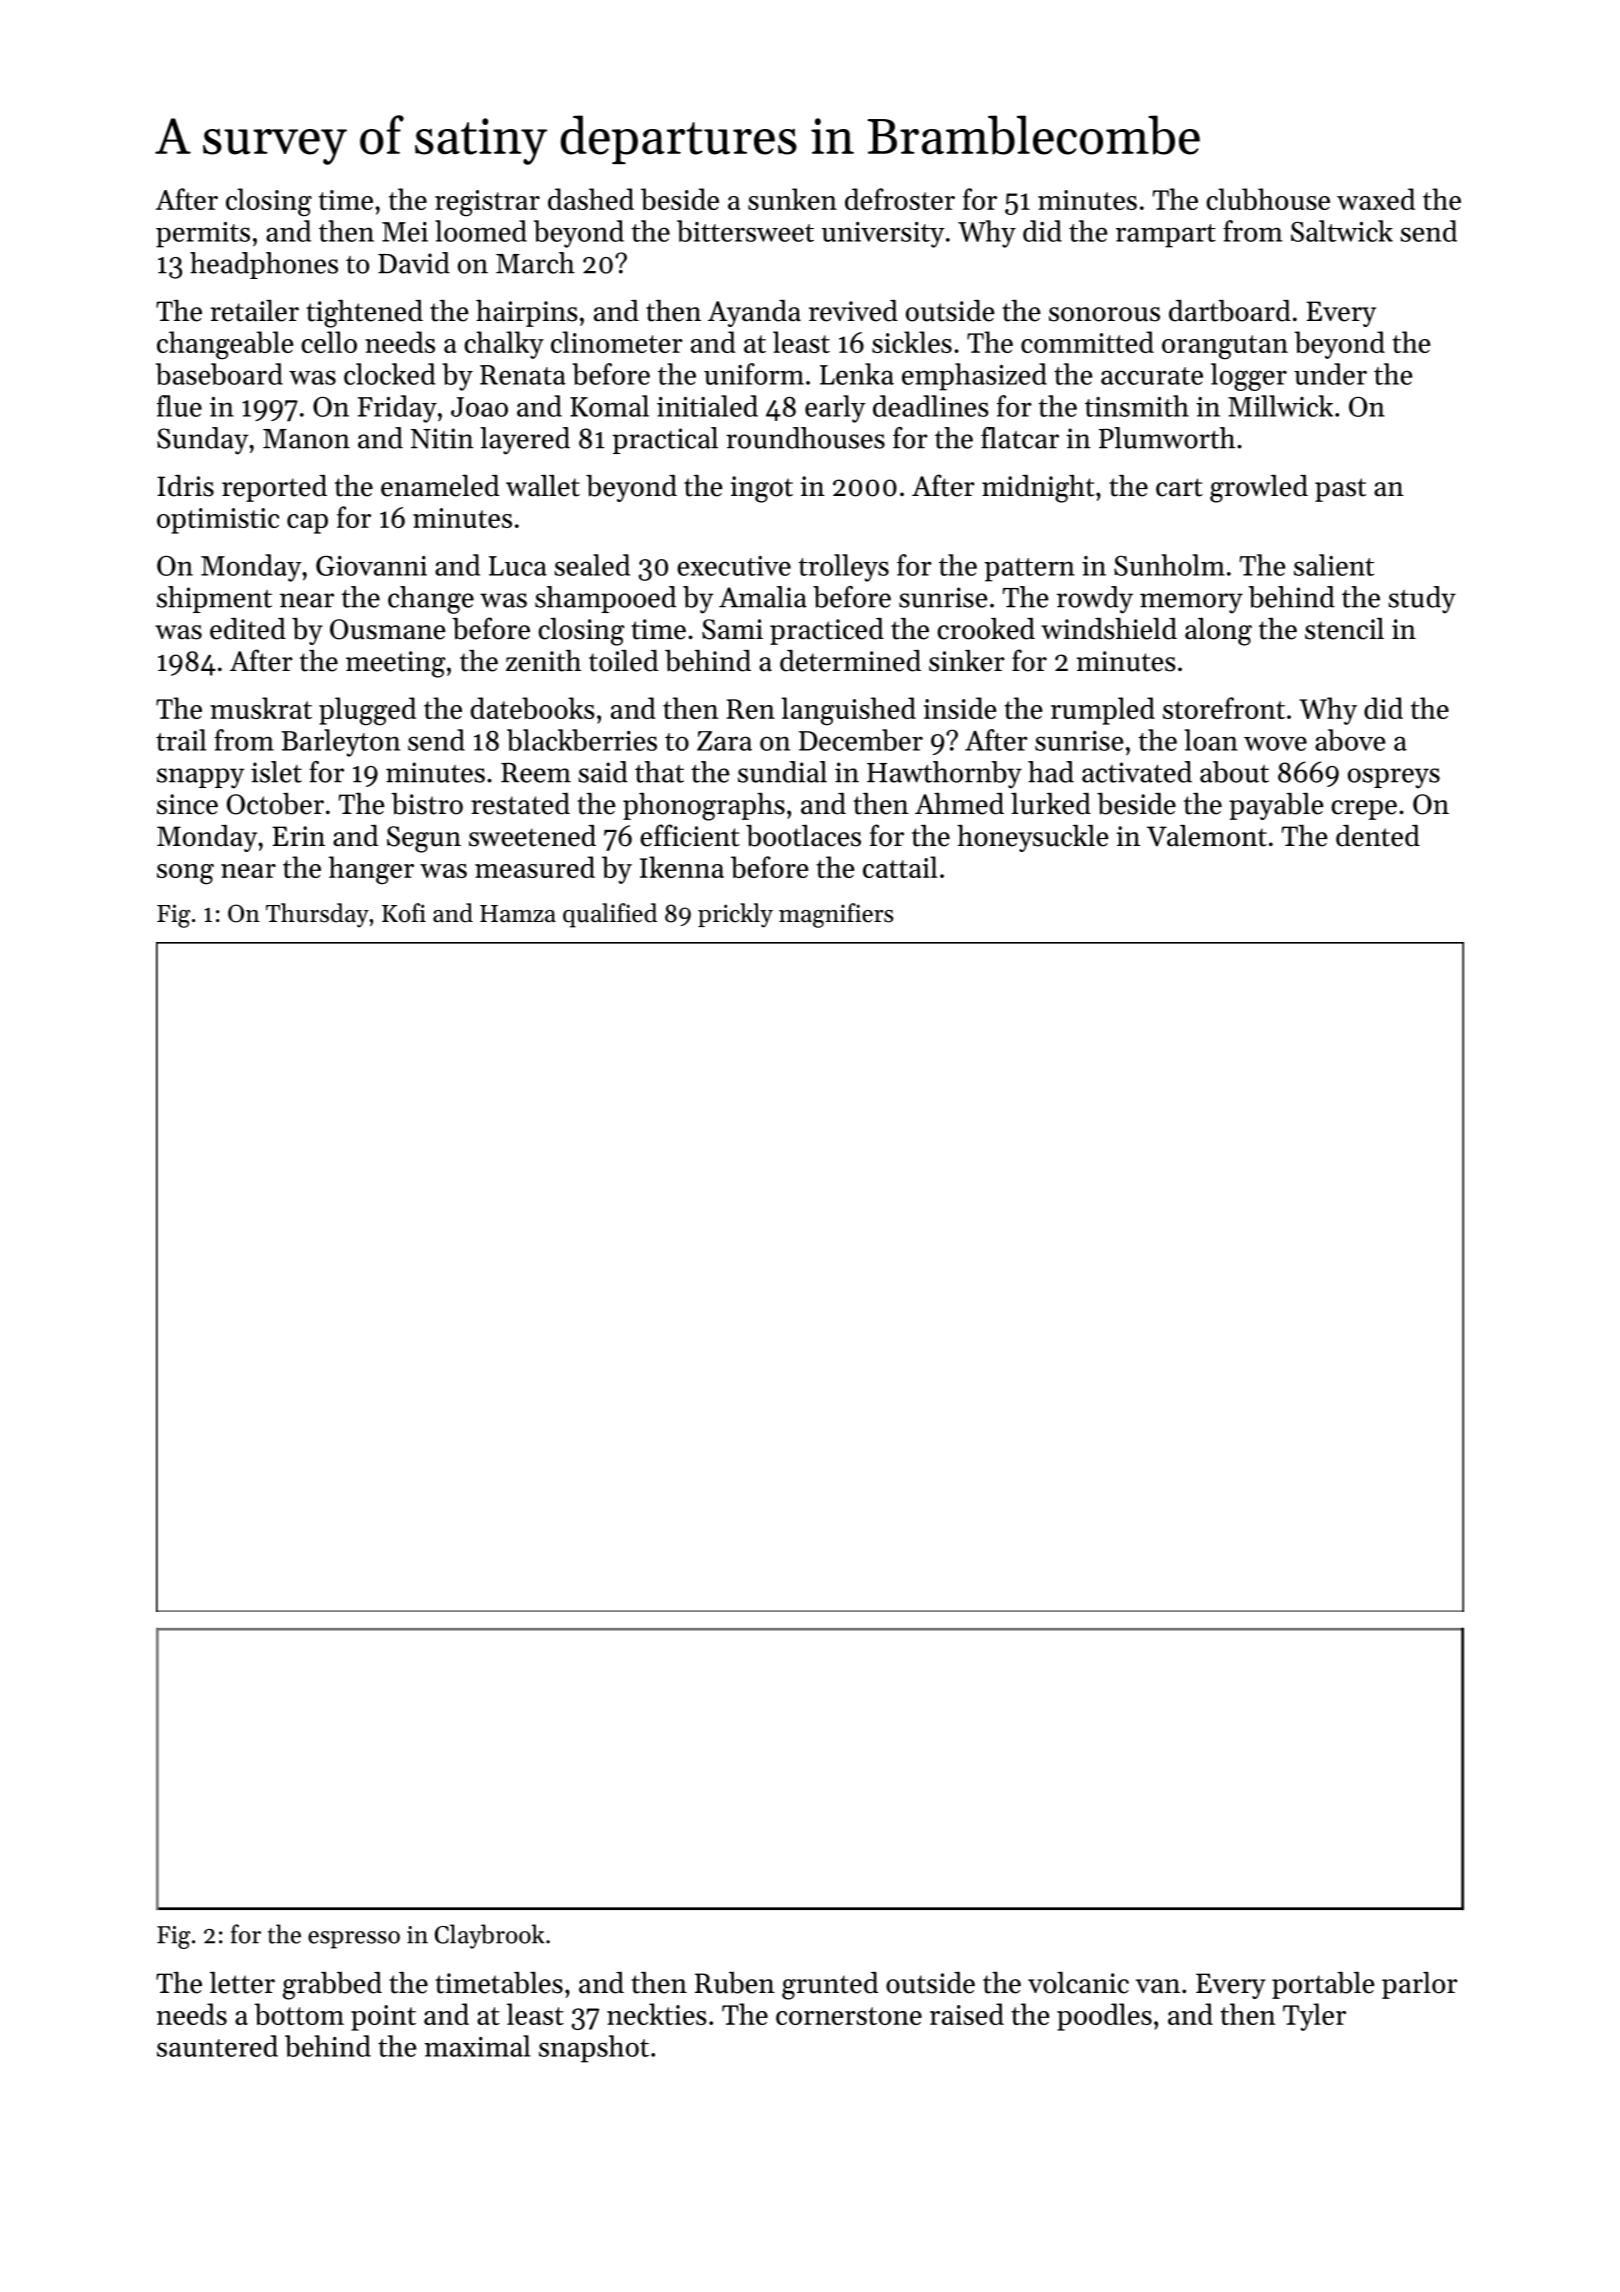 The width and height of the image is (1620, 2292). What do you see at coordinates (317, 915) in the image?
I see `Thursday` at bounding box center [317, 915].
